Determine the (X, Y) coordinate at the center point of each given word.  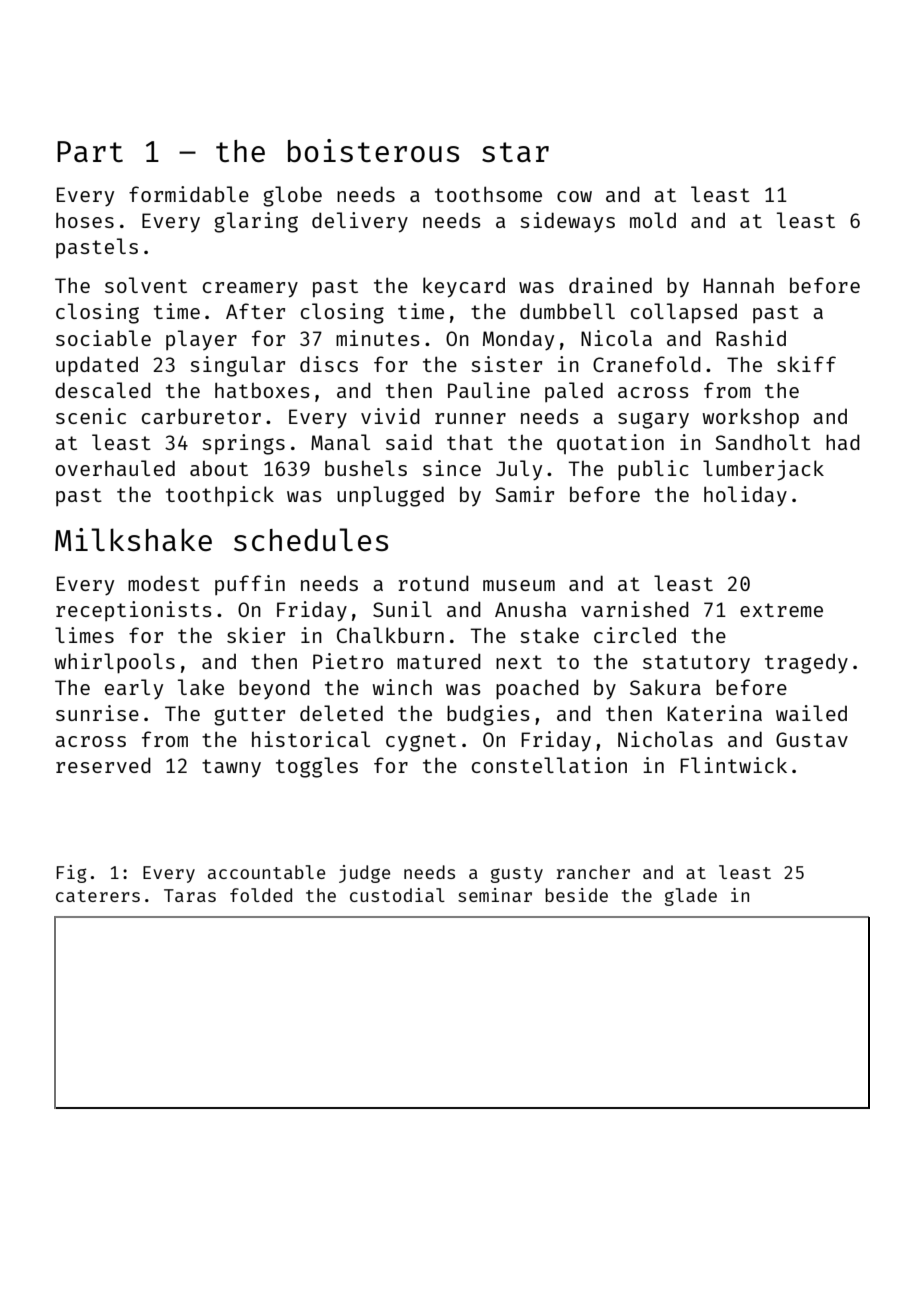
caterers (98, 896)
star (515, 152)
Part (90, 151)
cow (574, 196)
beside (576, 895)
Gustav (812, 739)
